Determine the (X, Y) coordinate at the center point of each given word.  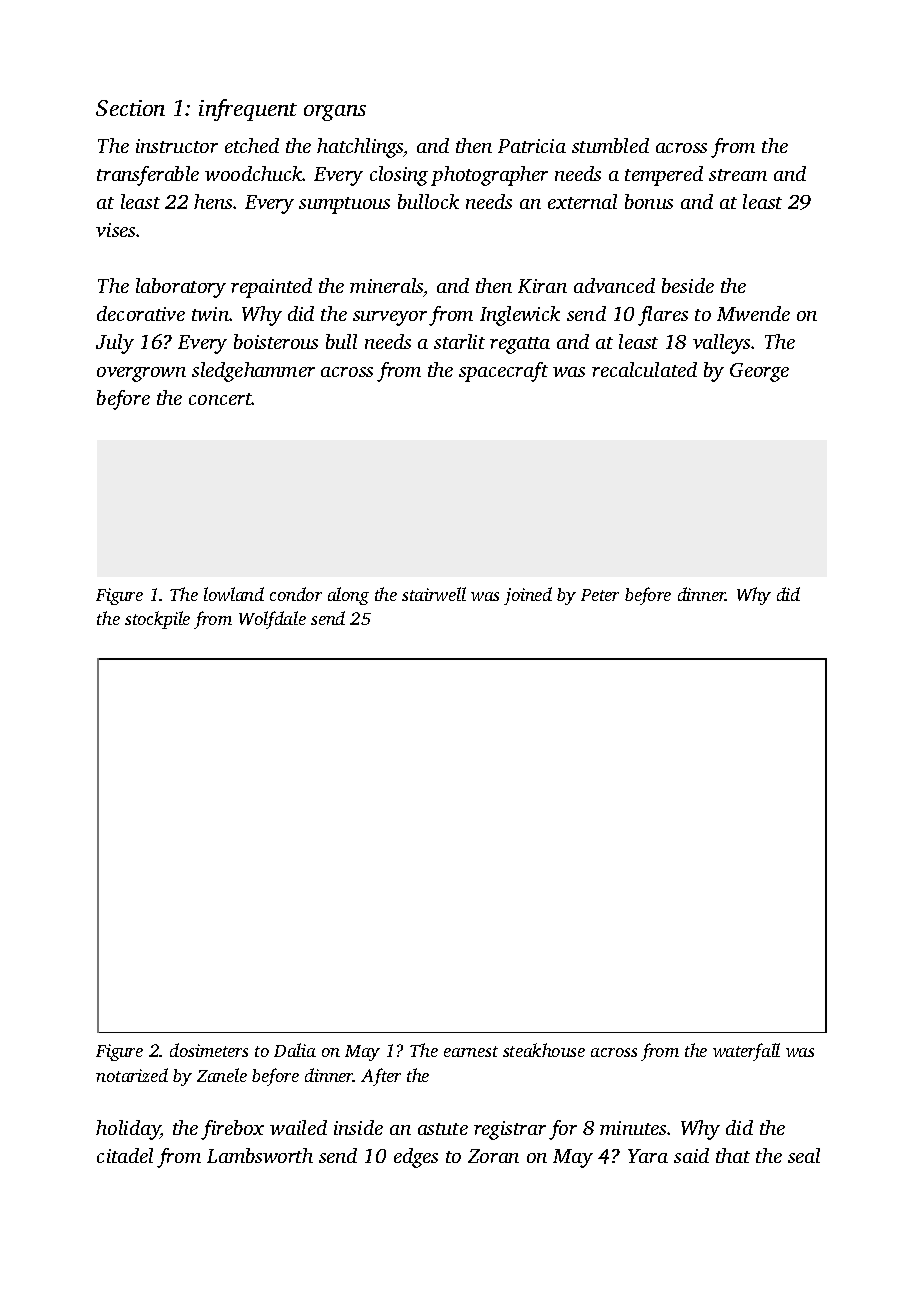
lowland (234, 594)
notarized (132, 1075)
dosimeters (209, 1050)
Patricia (532, 146)
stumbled (610, 145)
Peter (600, 595)
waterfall (746, 1052)
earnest (471, 1051)
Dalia (295, 1050)
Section (130, 108)
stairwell (434, 594)
